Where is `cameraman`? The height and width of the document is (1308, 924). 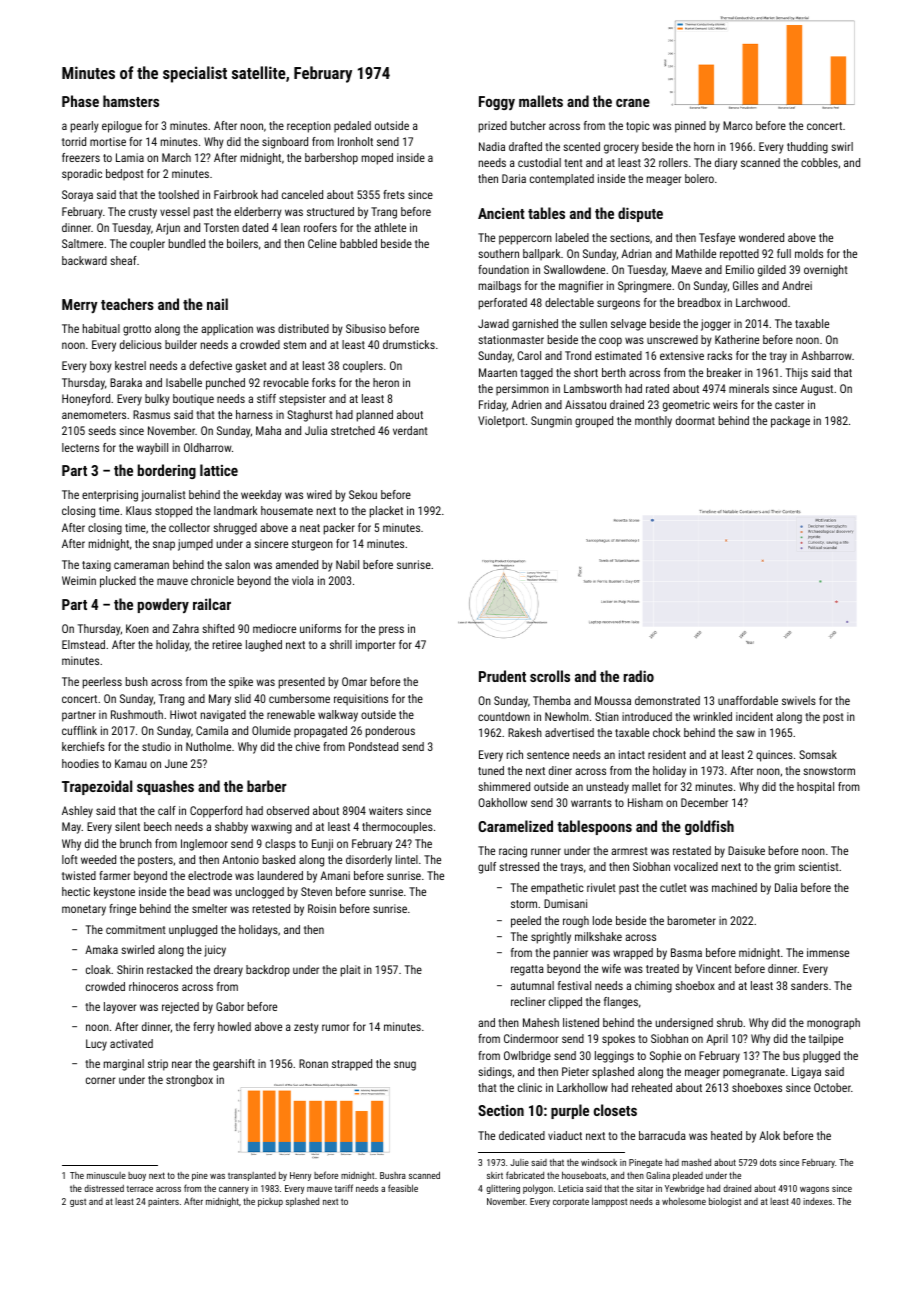
cameraman is located at coordinates (141, 565).
